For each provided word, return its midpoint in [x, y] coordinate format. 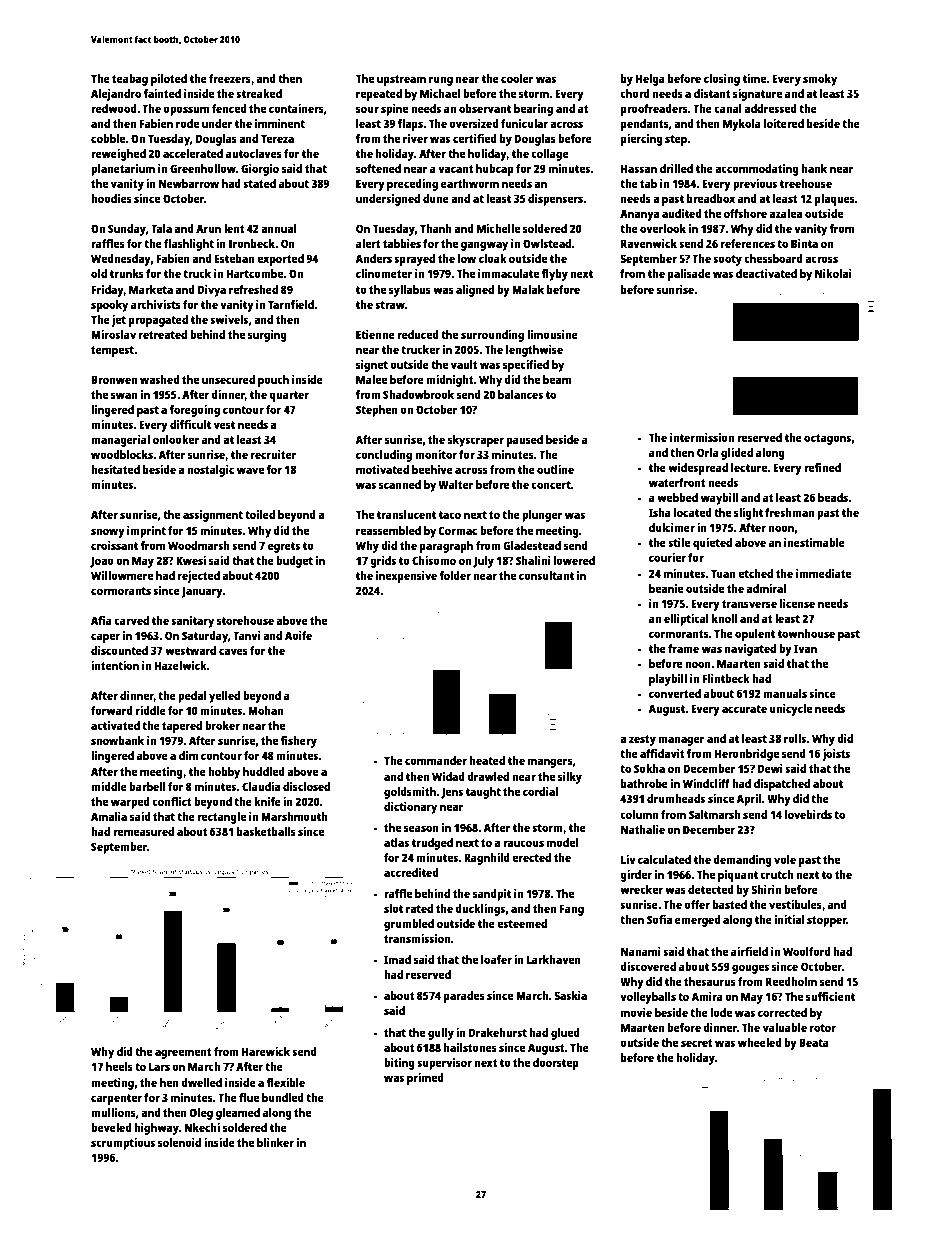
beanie [666, 588]
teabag [130, 80]
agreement [183, 1053]
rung [441, 81]
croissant [114, 545]
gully [441, 1034]
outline [555, 469]
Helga [650, 80]
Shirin [766, 889]
